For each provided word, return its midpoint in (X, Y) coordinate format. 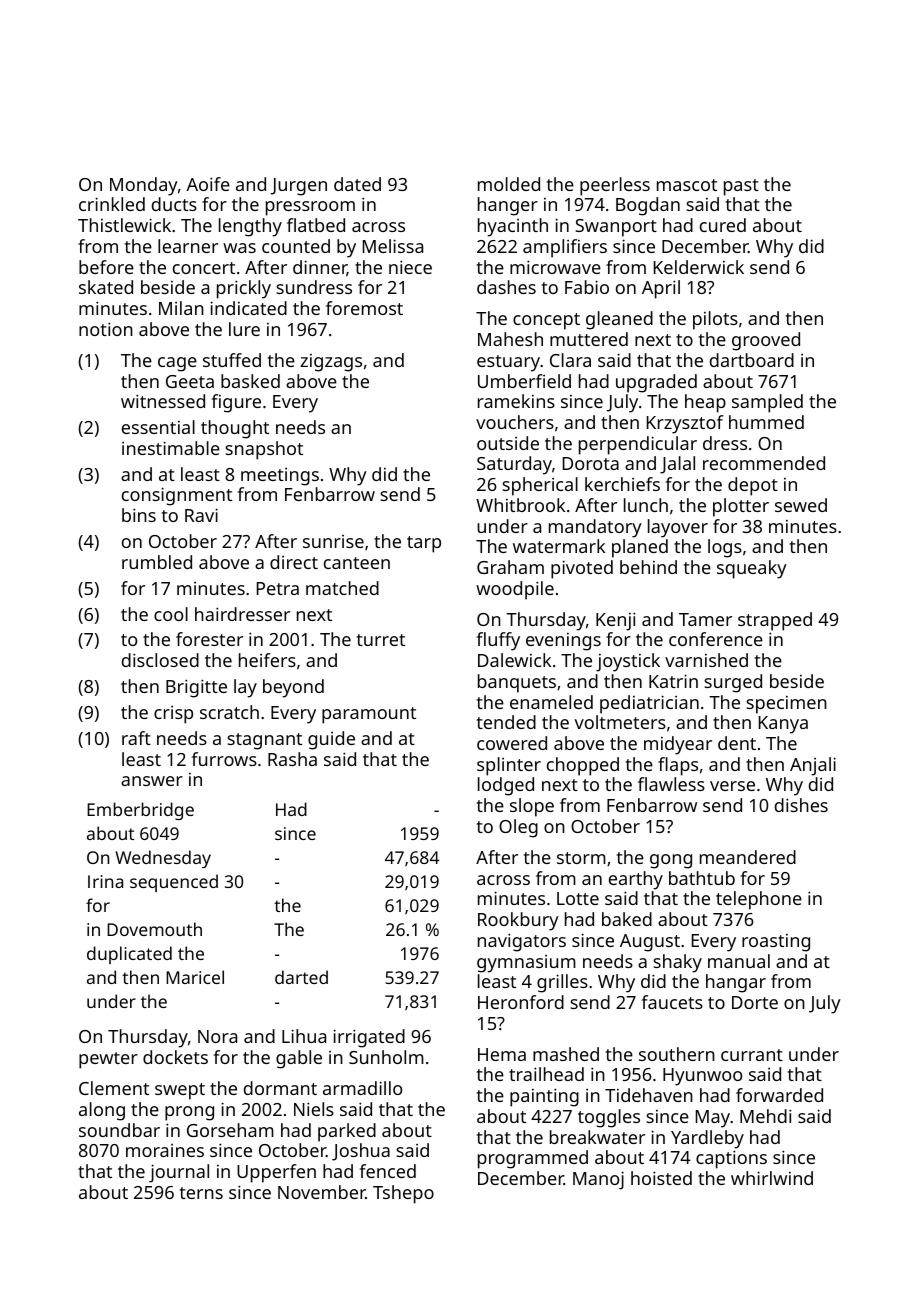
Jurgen (299, 187)
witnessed (163, 401)
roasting (776, 943)
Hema (502, 1054)
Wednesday (163, 859)
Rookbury (518, 921)
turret (381, 640)
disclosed (160, 660)
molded (509, 184)
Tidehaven (649, 1095)
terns (201, 1193)
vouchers (515, 422)
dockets (175, 1057)
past (741, 187)
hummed (766, 422)
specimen (786, 705)
